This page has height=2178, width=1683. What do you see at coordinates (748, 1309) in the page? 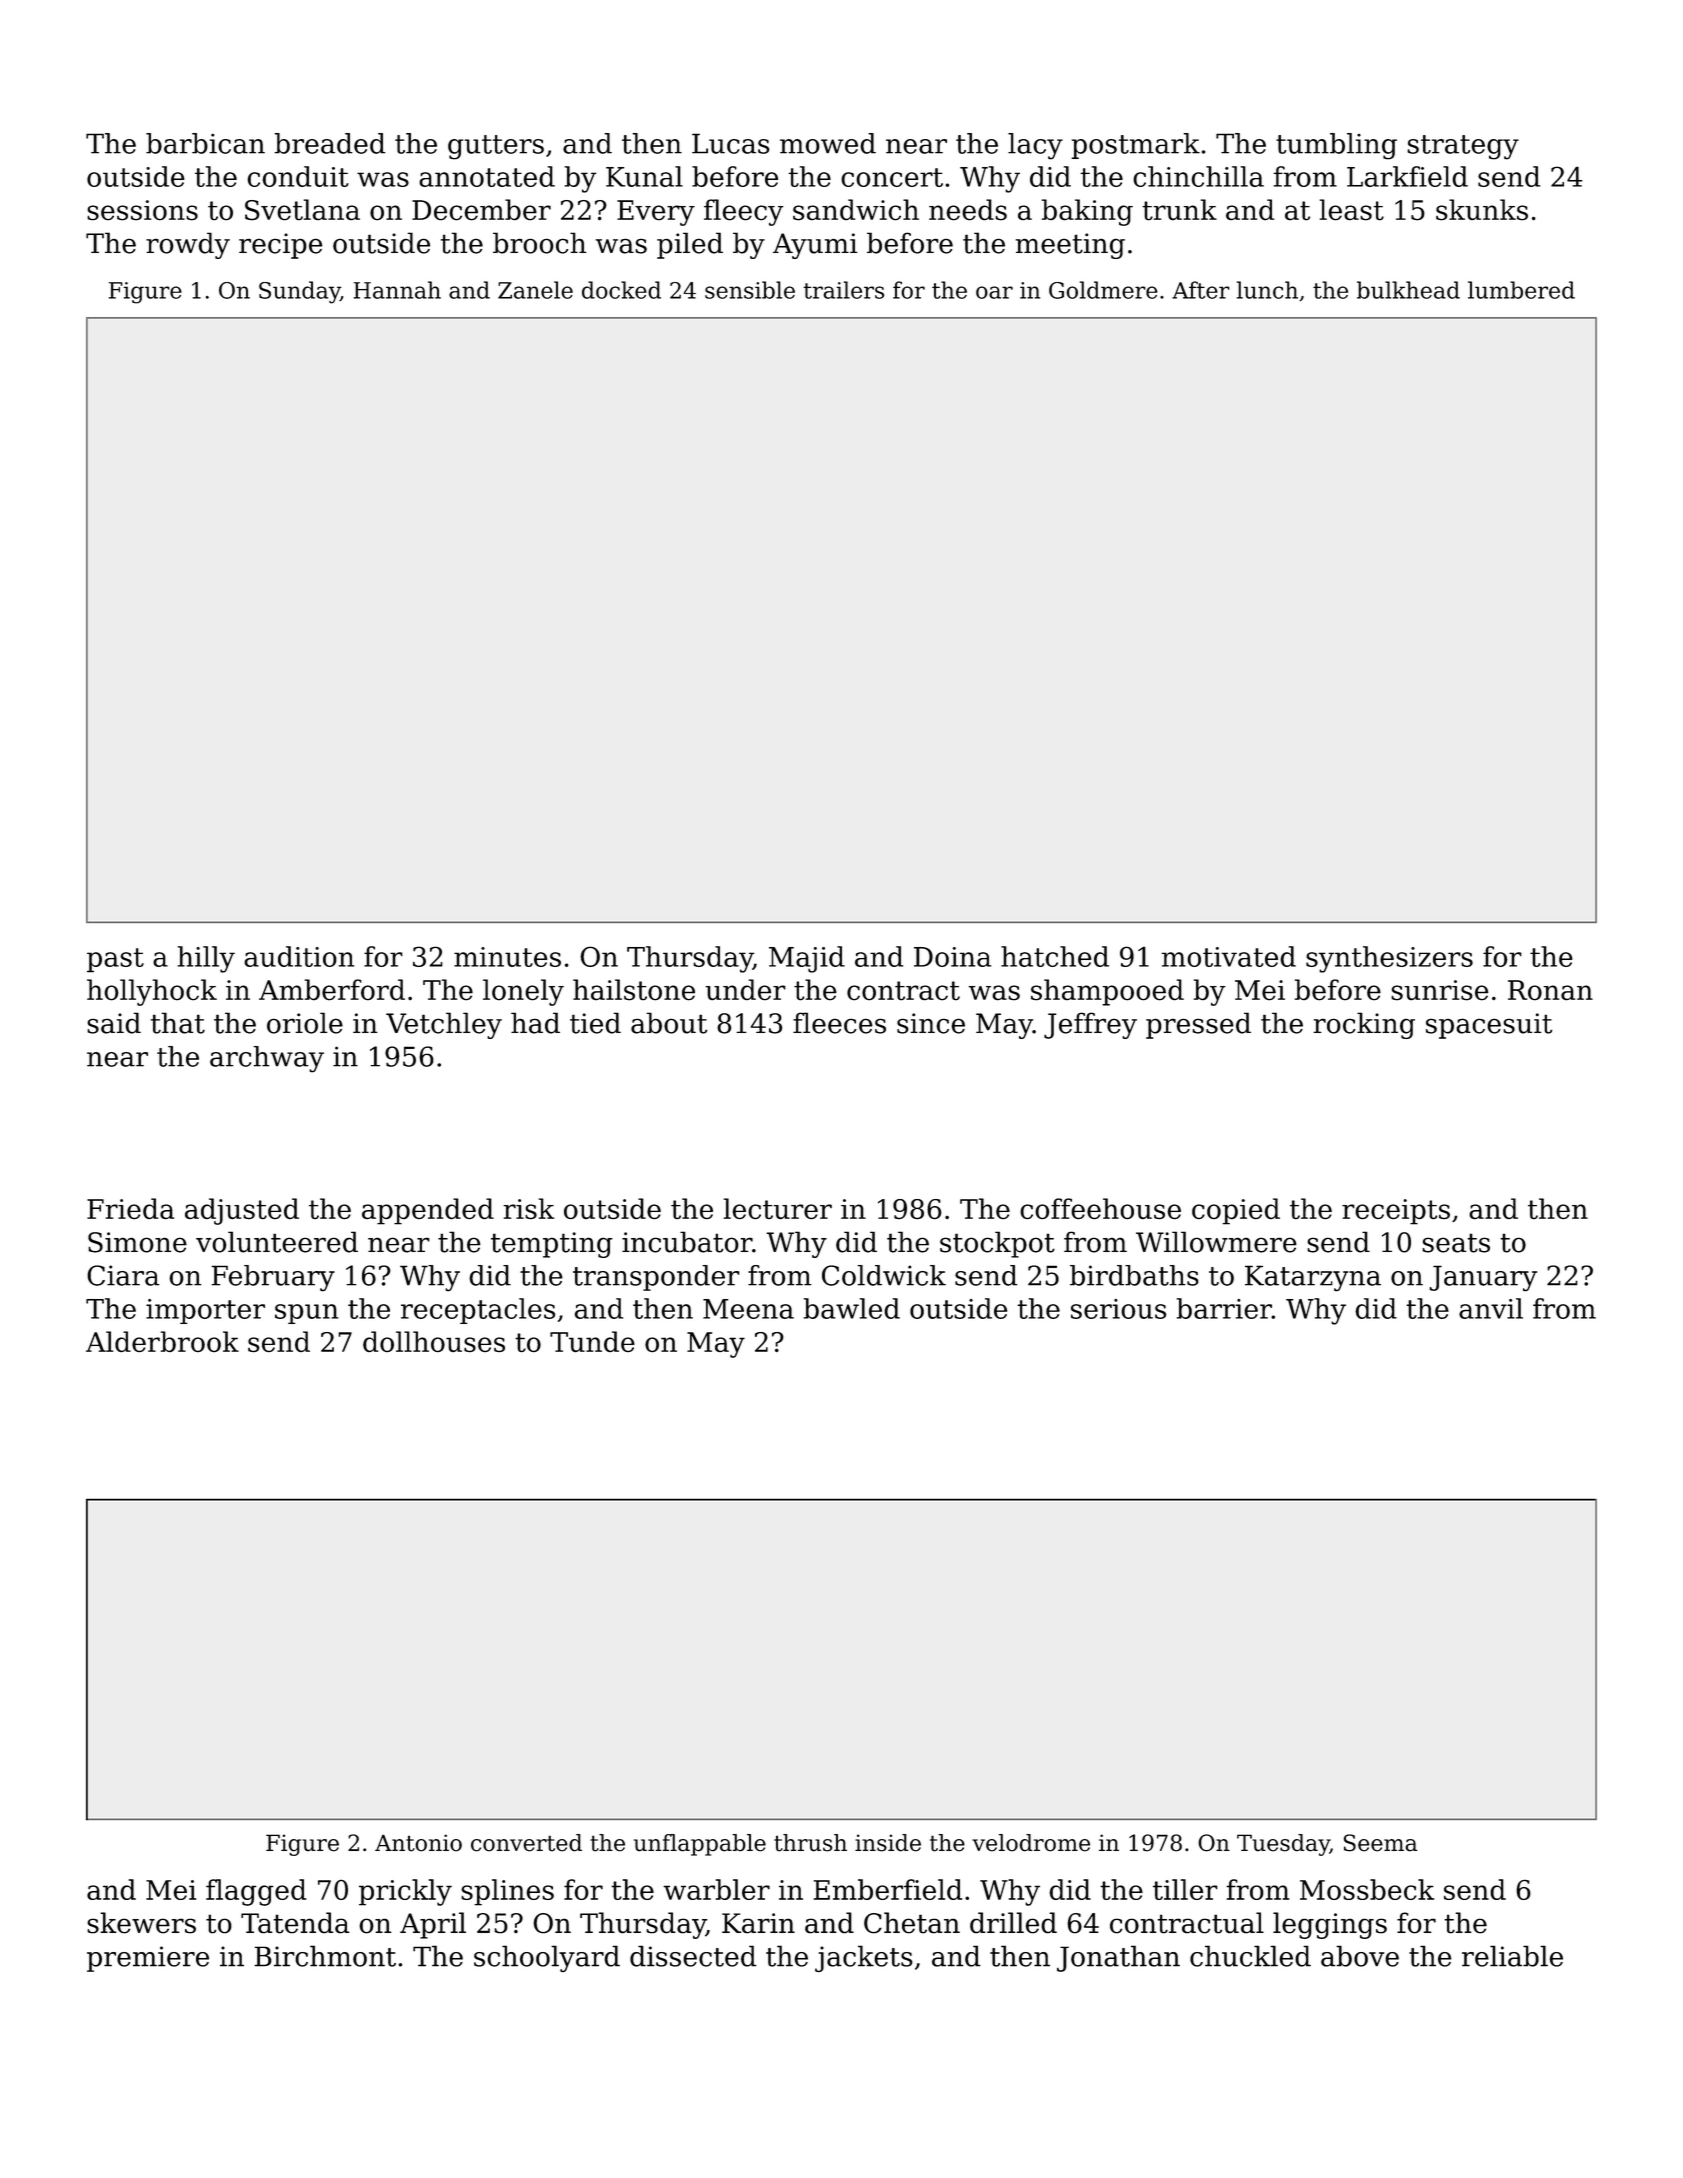
I see `Meena` at bounding box center [748, 1309].
